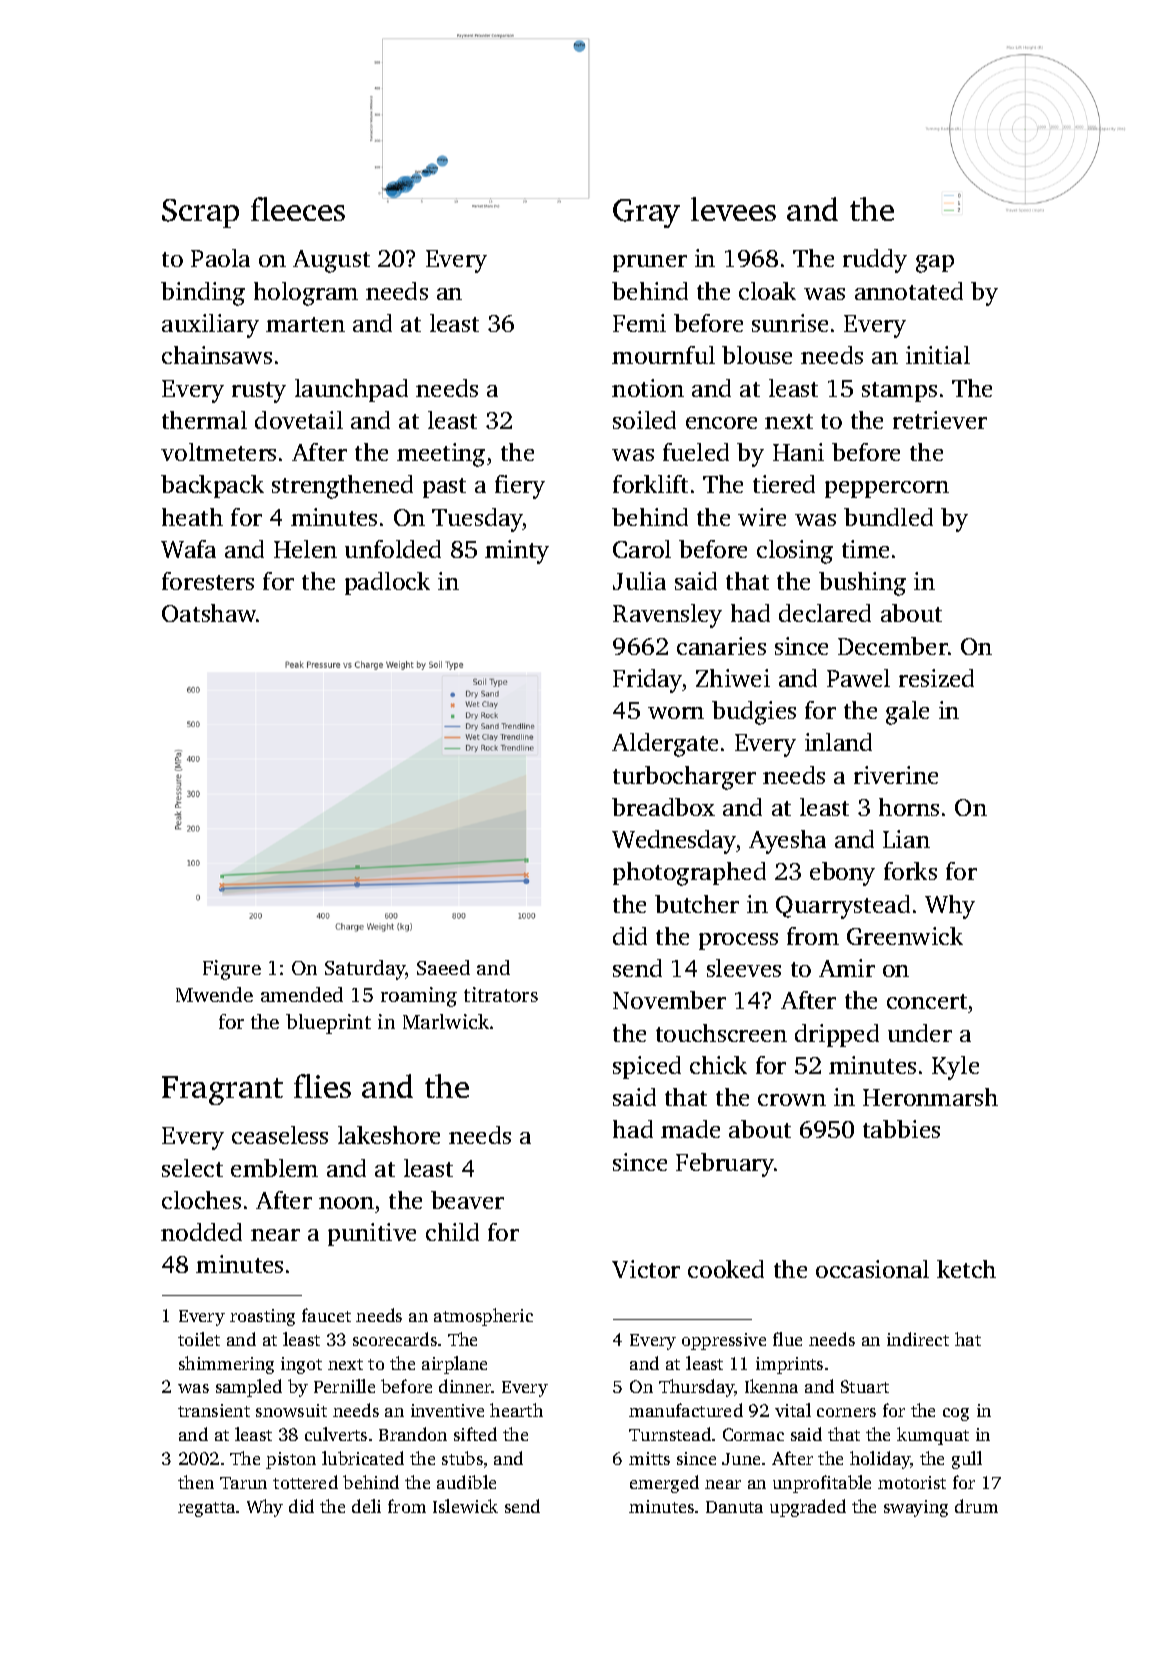 The width and height of the page is (1165, 1654). Describe the element at coordinates (322, 1086) in the page. I see `flies` at that location.
